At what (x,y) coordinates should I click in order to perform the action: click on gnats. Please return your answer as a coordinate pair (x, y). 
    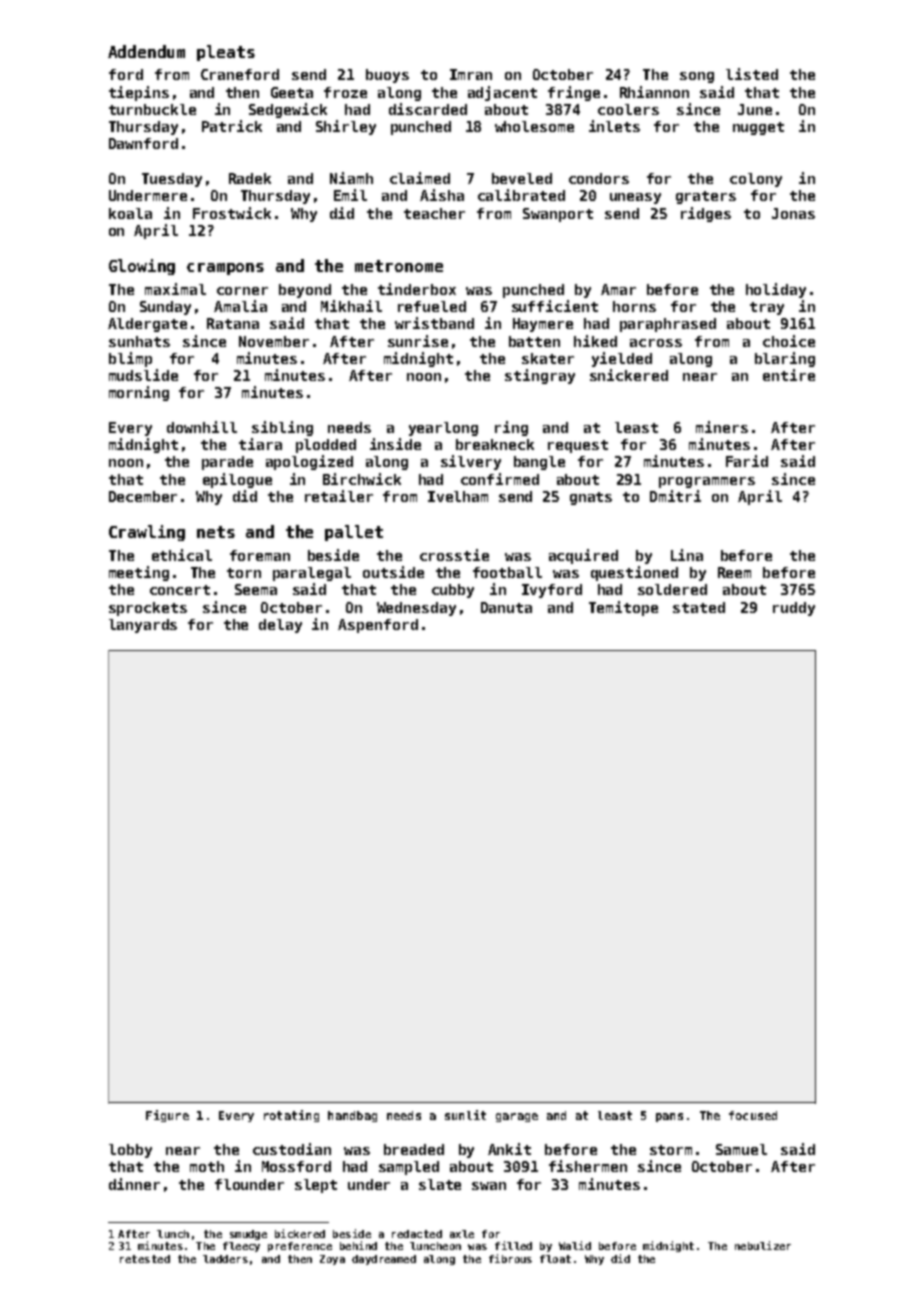
    Looking at the image, I should click on (591, 498).
